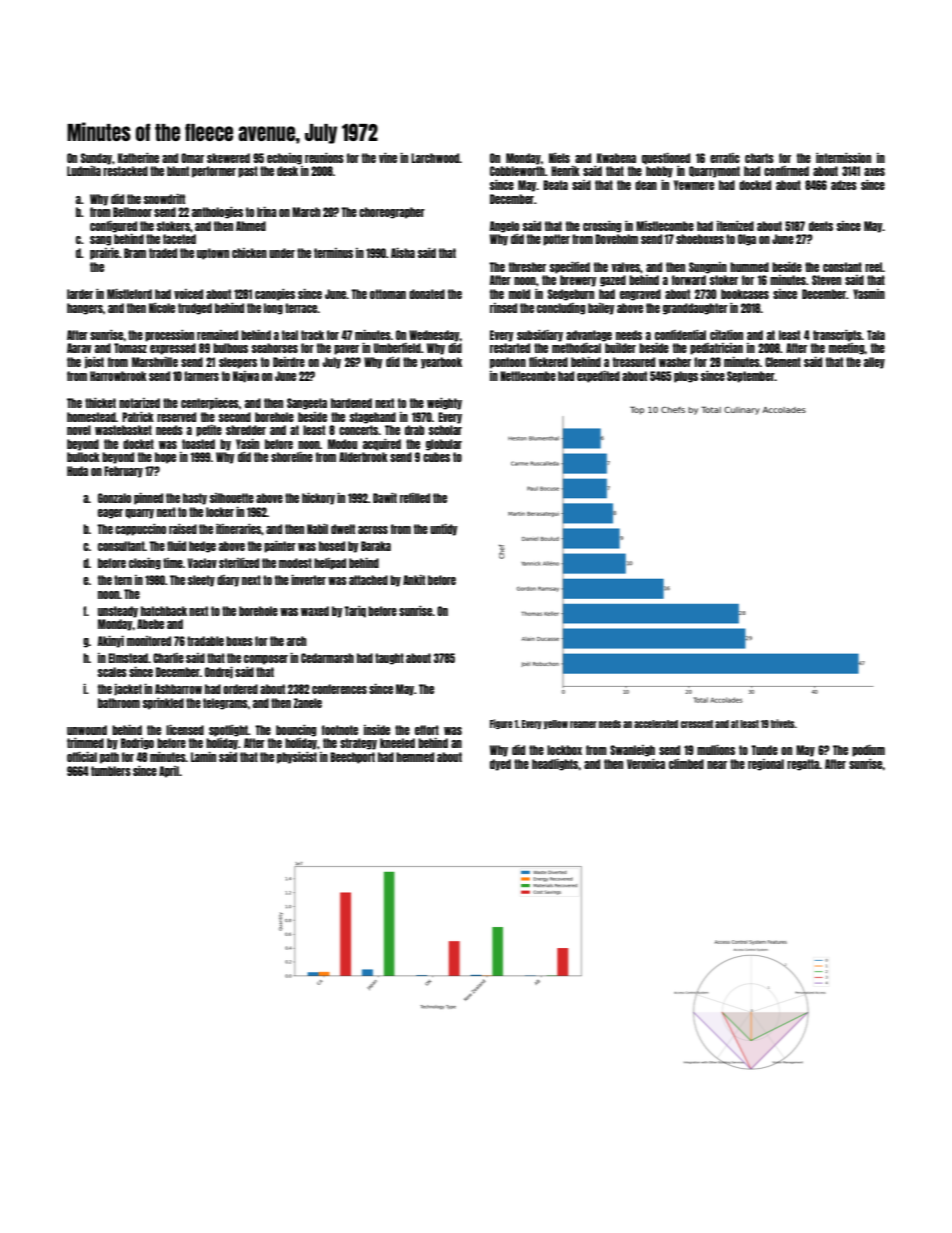 Image resolution: width=952 pixels, height=1233 pixels. Describe the element at coordinates (766, 765) in the document. I see `regional` at that location.
